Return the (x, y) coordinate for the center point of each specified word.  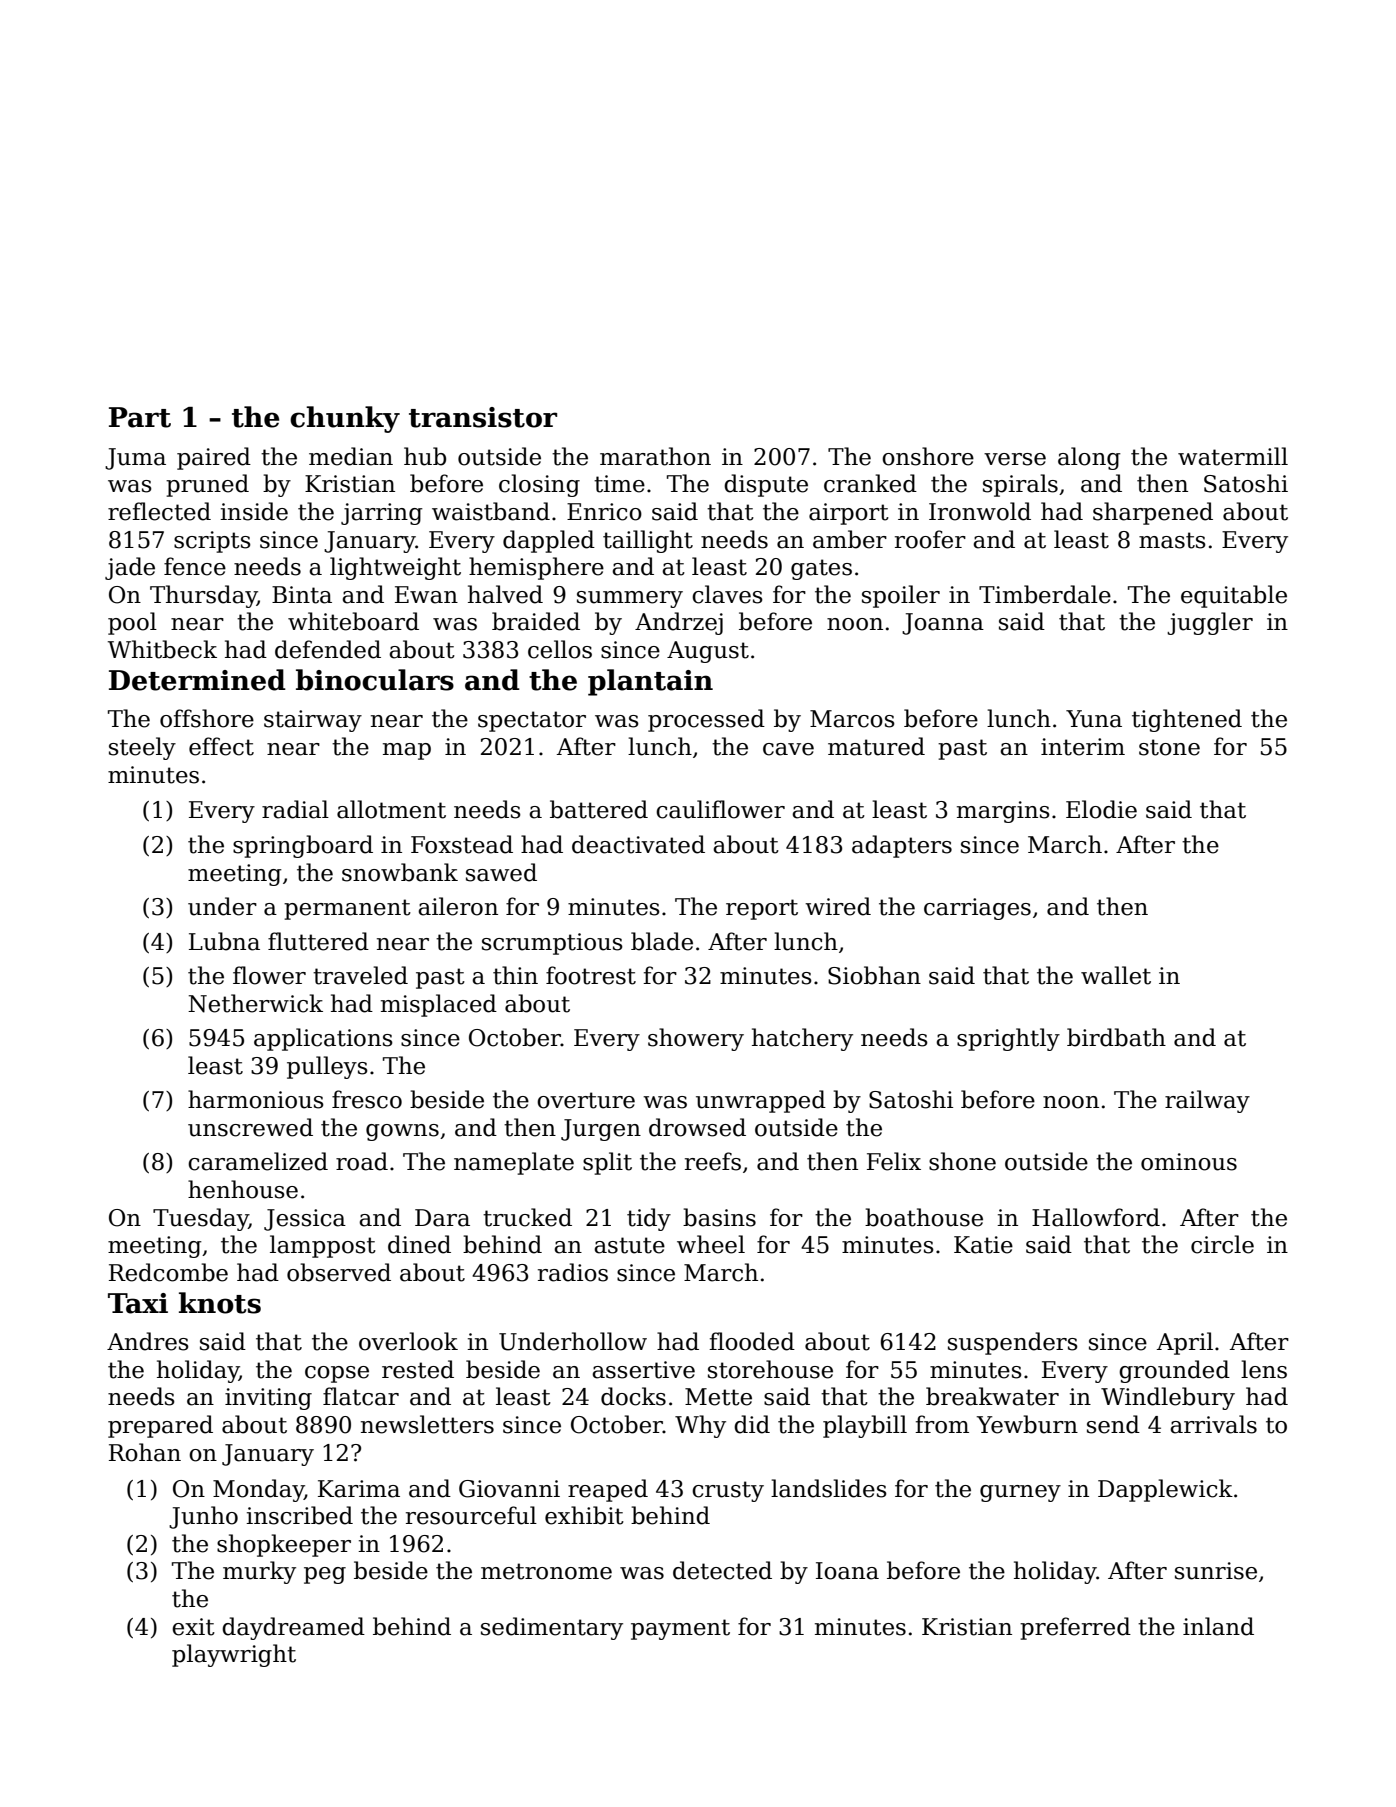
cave (788, 749)
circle (1222, 1244)
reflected (159, 511)
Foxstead (462, 844)
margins (1003, 812)
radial (295, 809)
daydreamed (293, 1628)
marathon (655, 456)
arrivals (1213, 1424)
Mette (718, 1397)
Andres (148, 1341)
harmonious (256, 1099)
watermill (1233, 456)
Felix (894, 1161)
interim (1083, 747)
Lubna (224, 941)
